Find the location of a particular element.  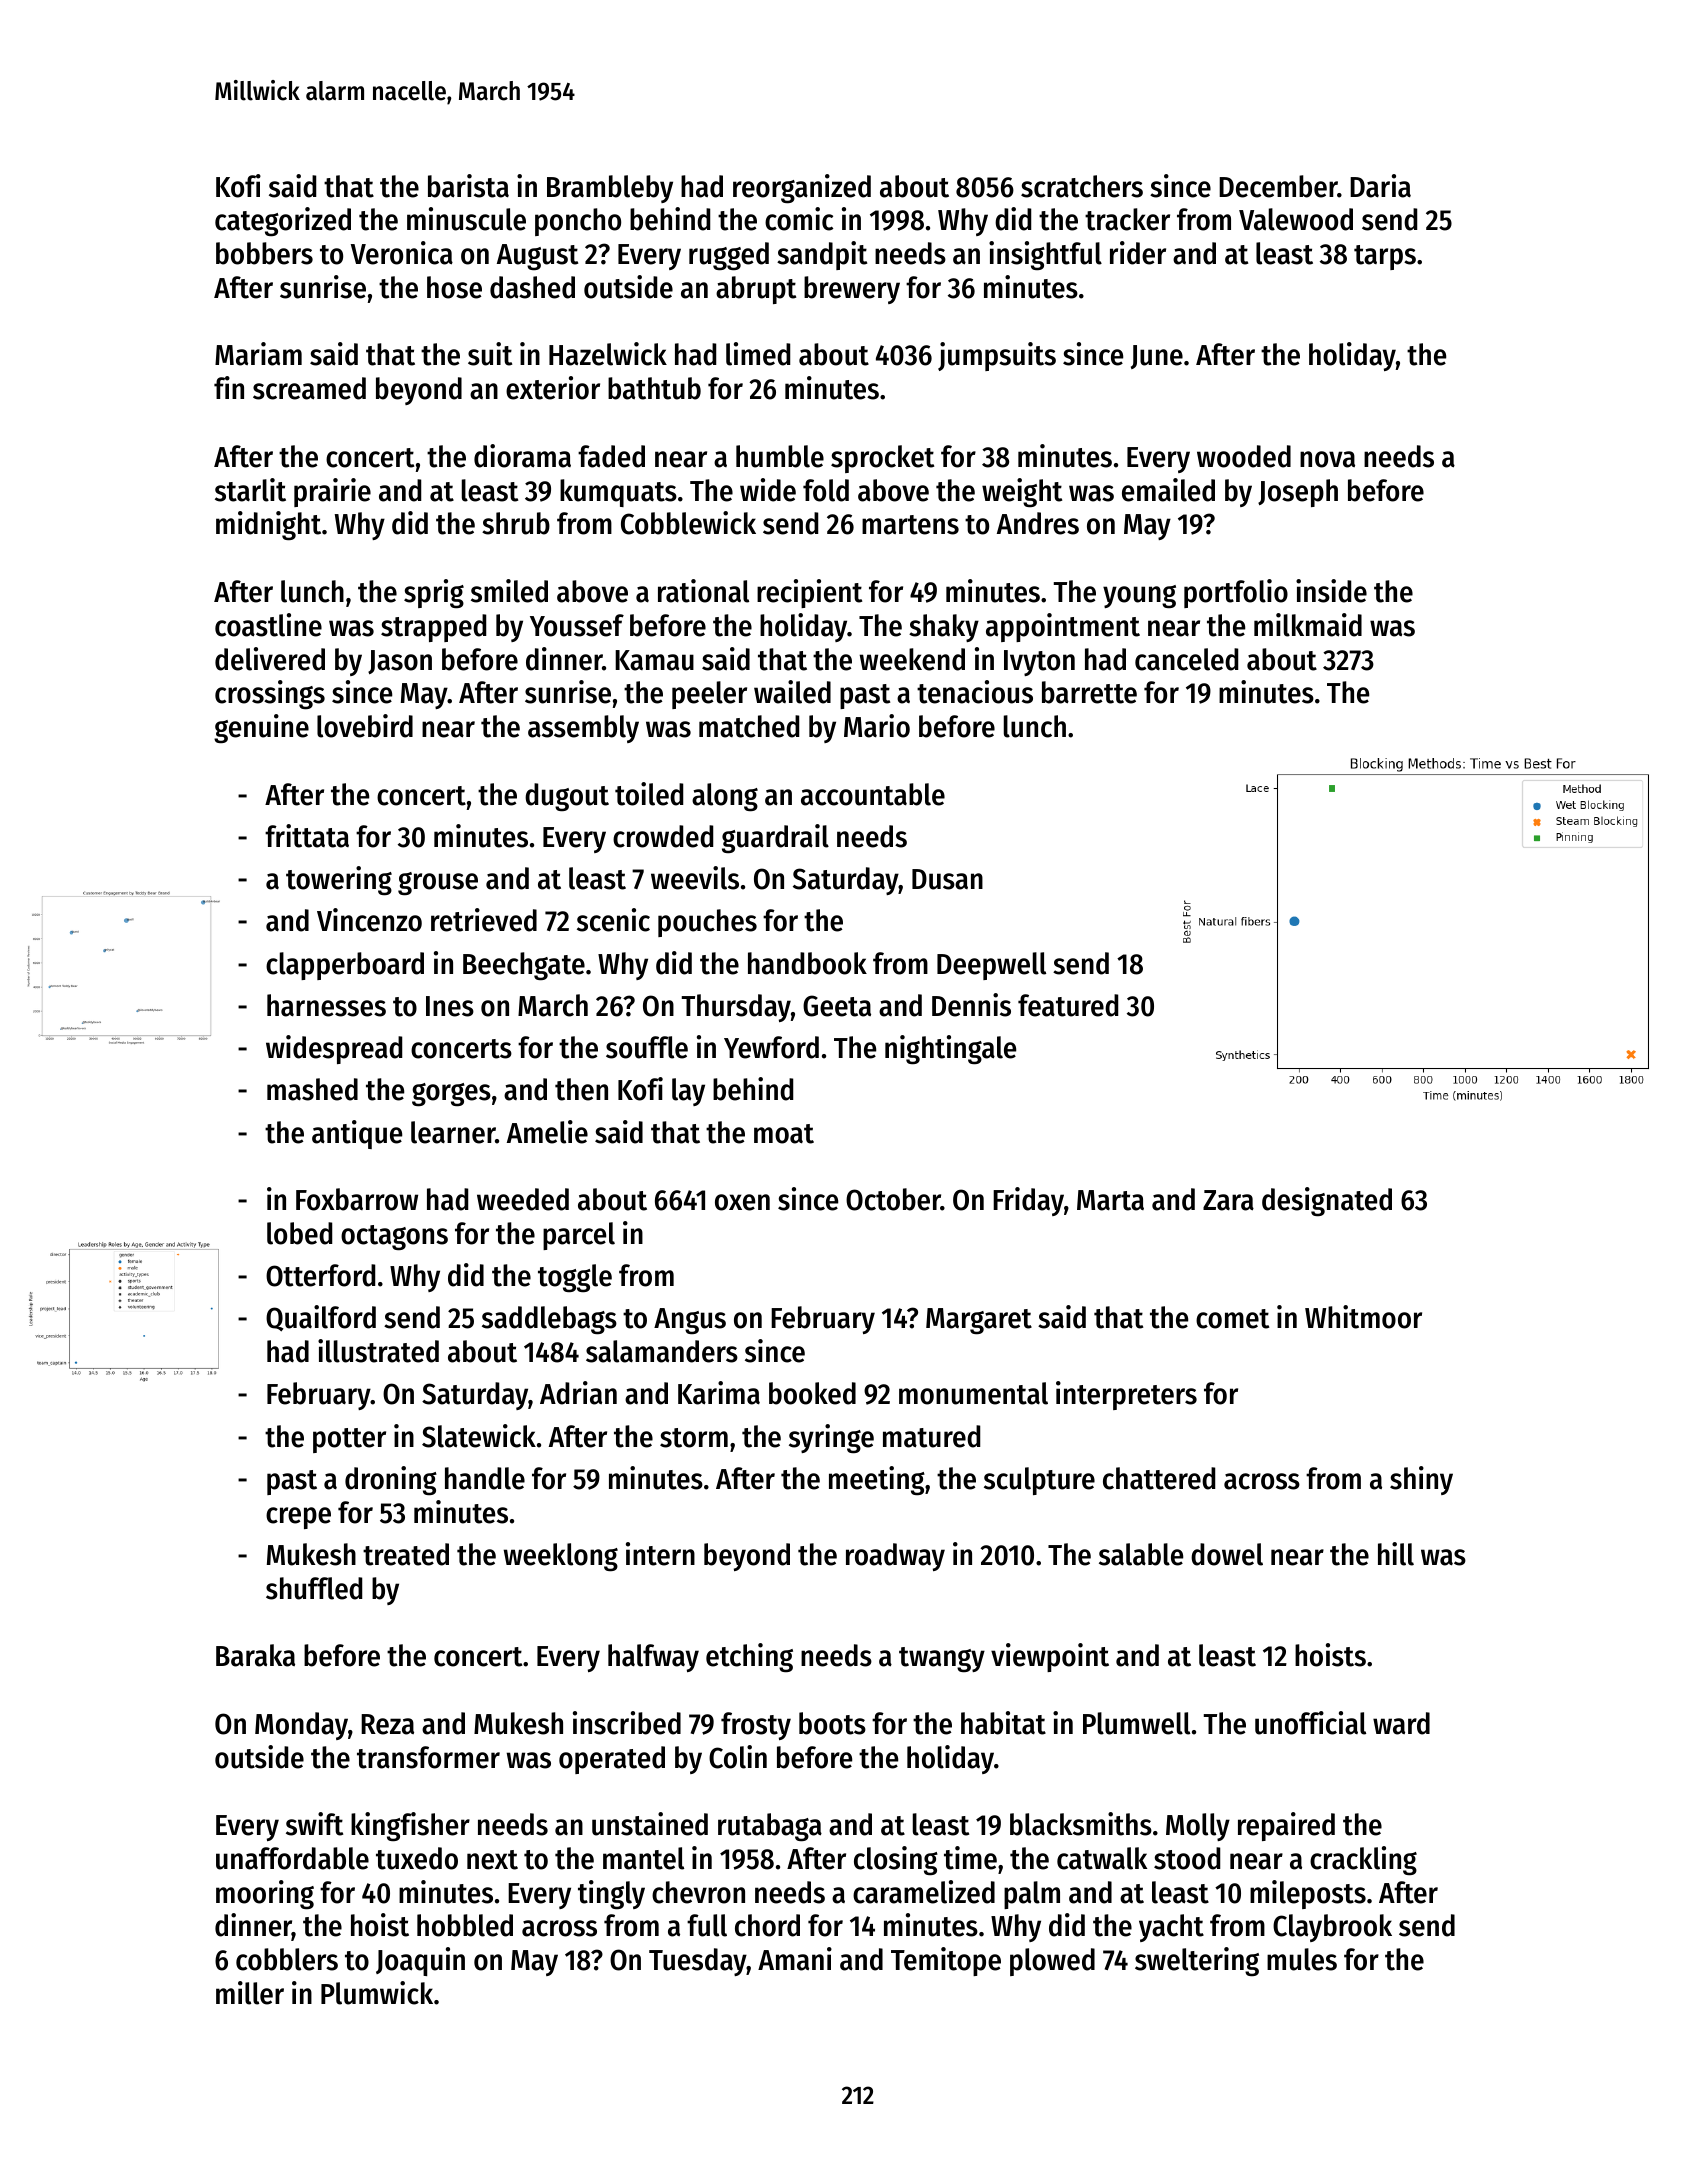

tarps is located at coordinates (1385, 257).
